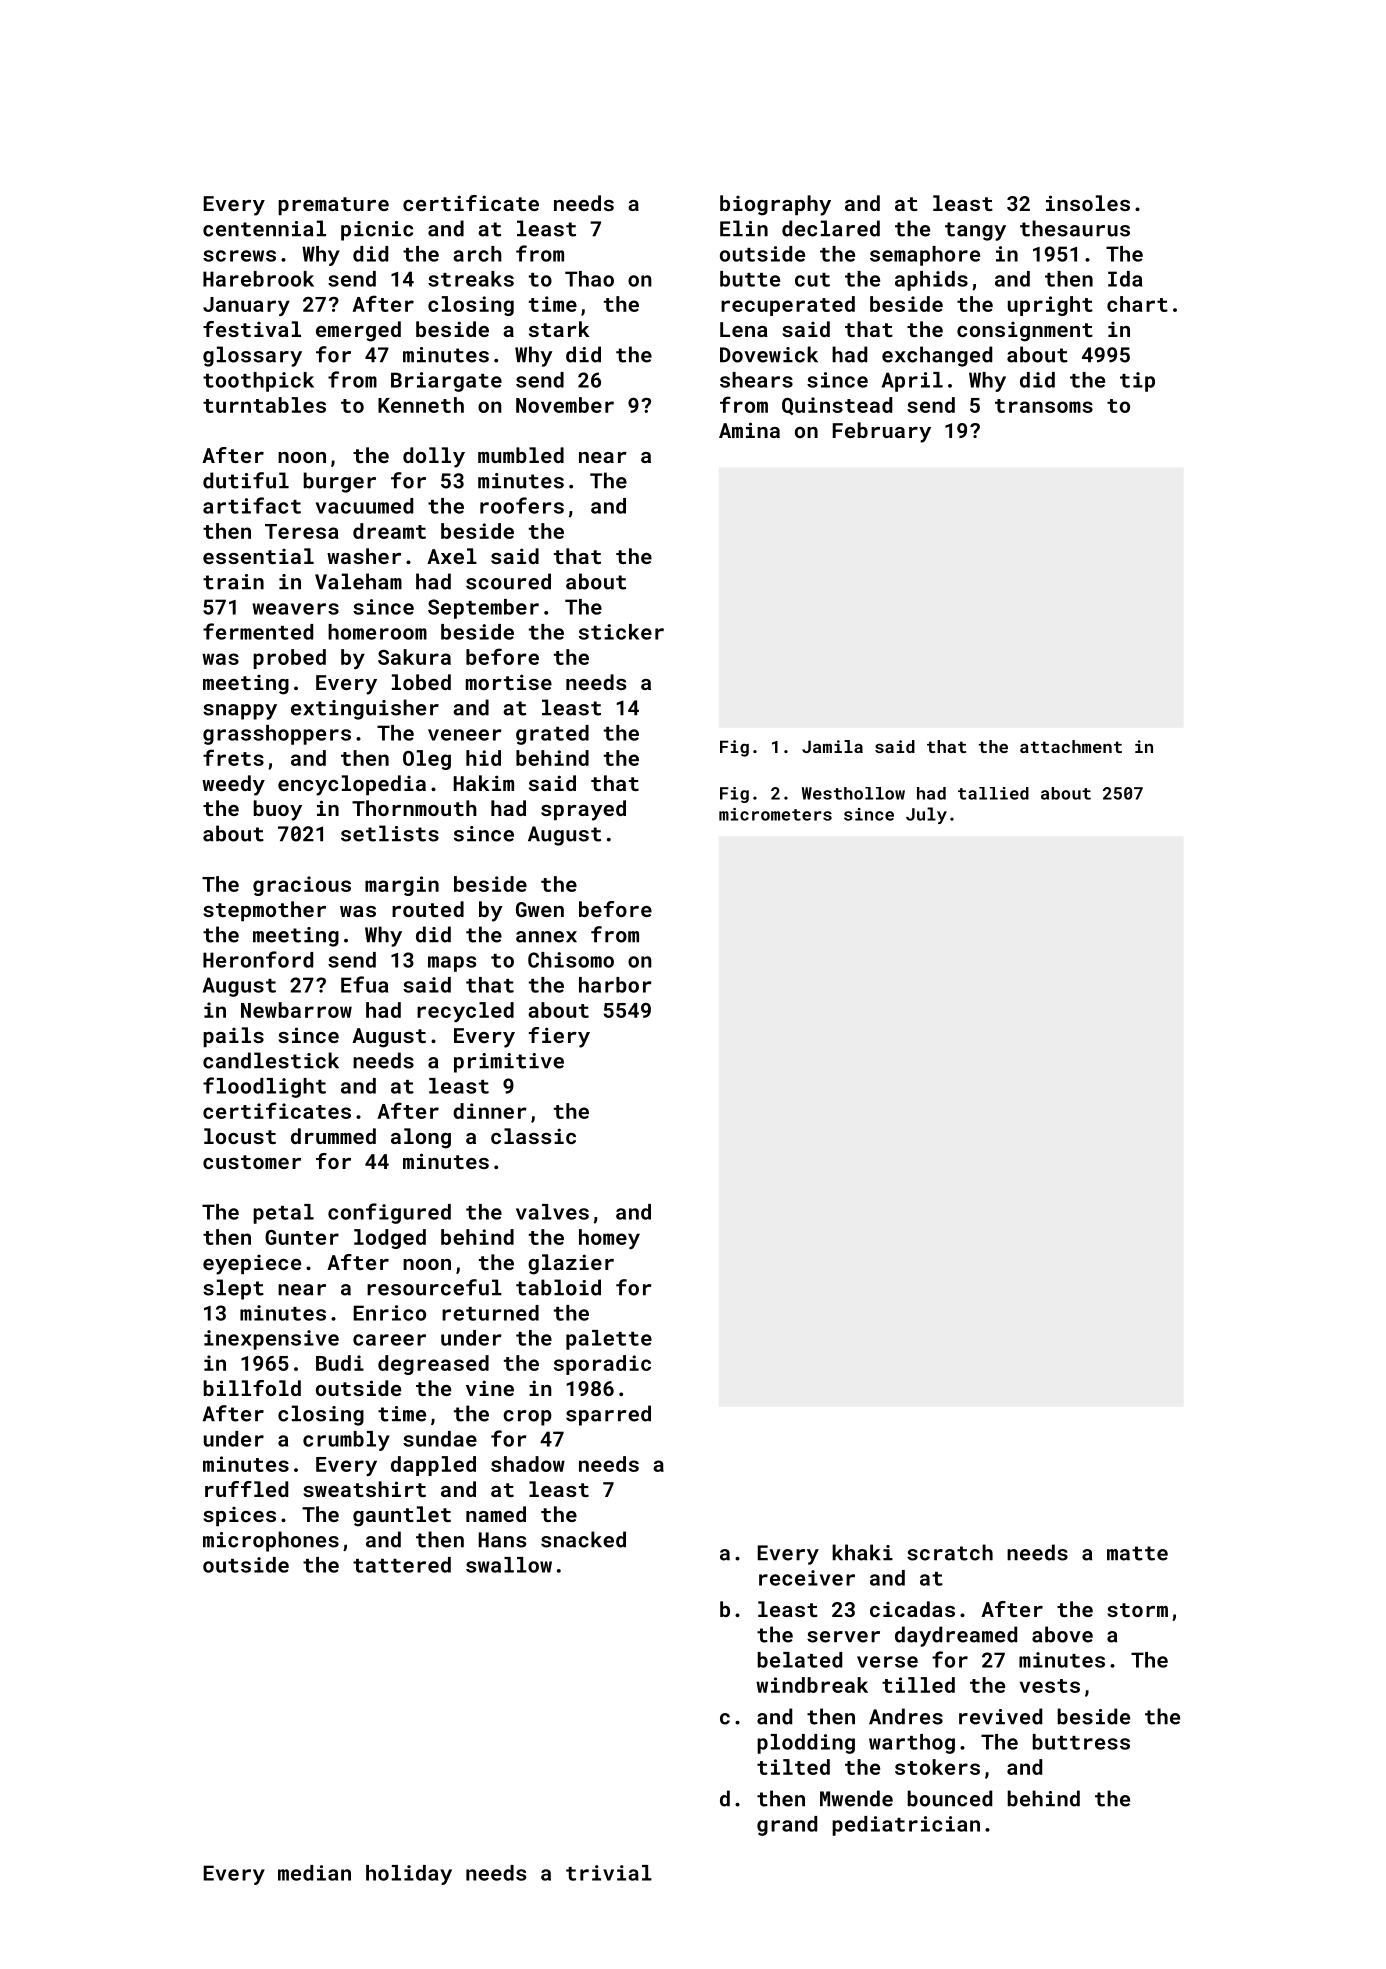  I want to click on attachment, so click(1071, 746).
